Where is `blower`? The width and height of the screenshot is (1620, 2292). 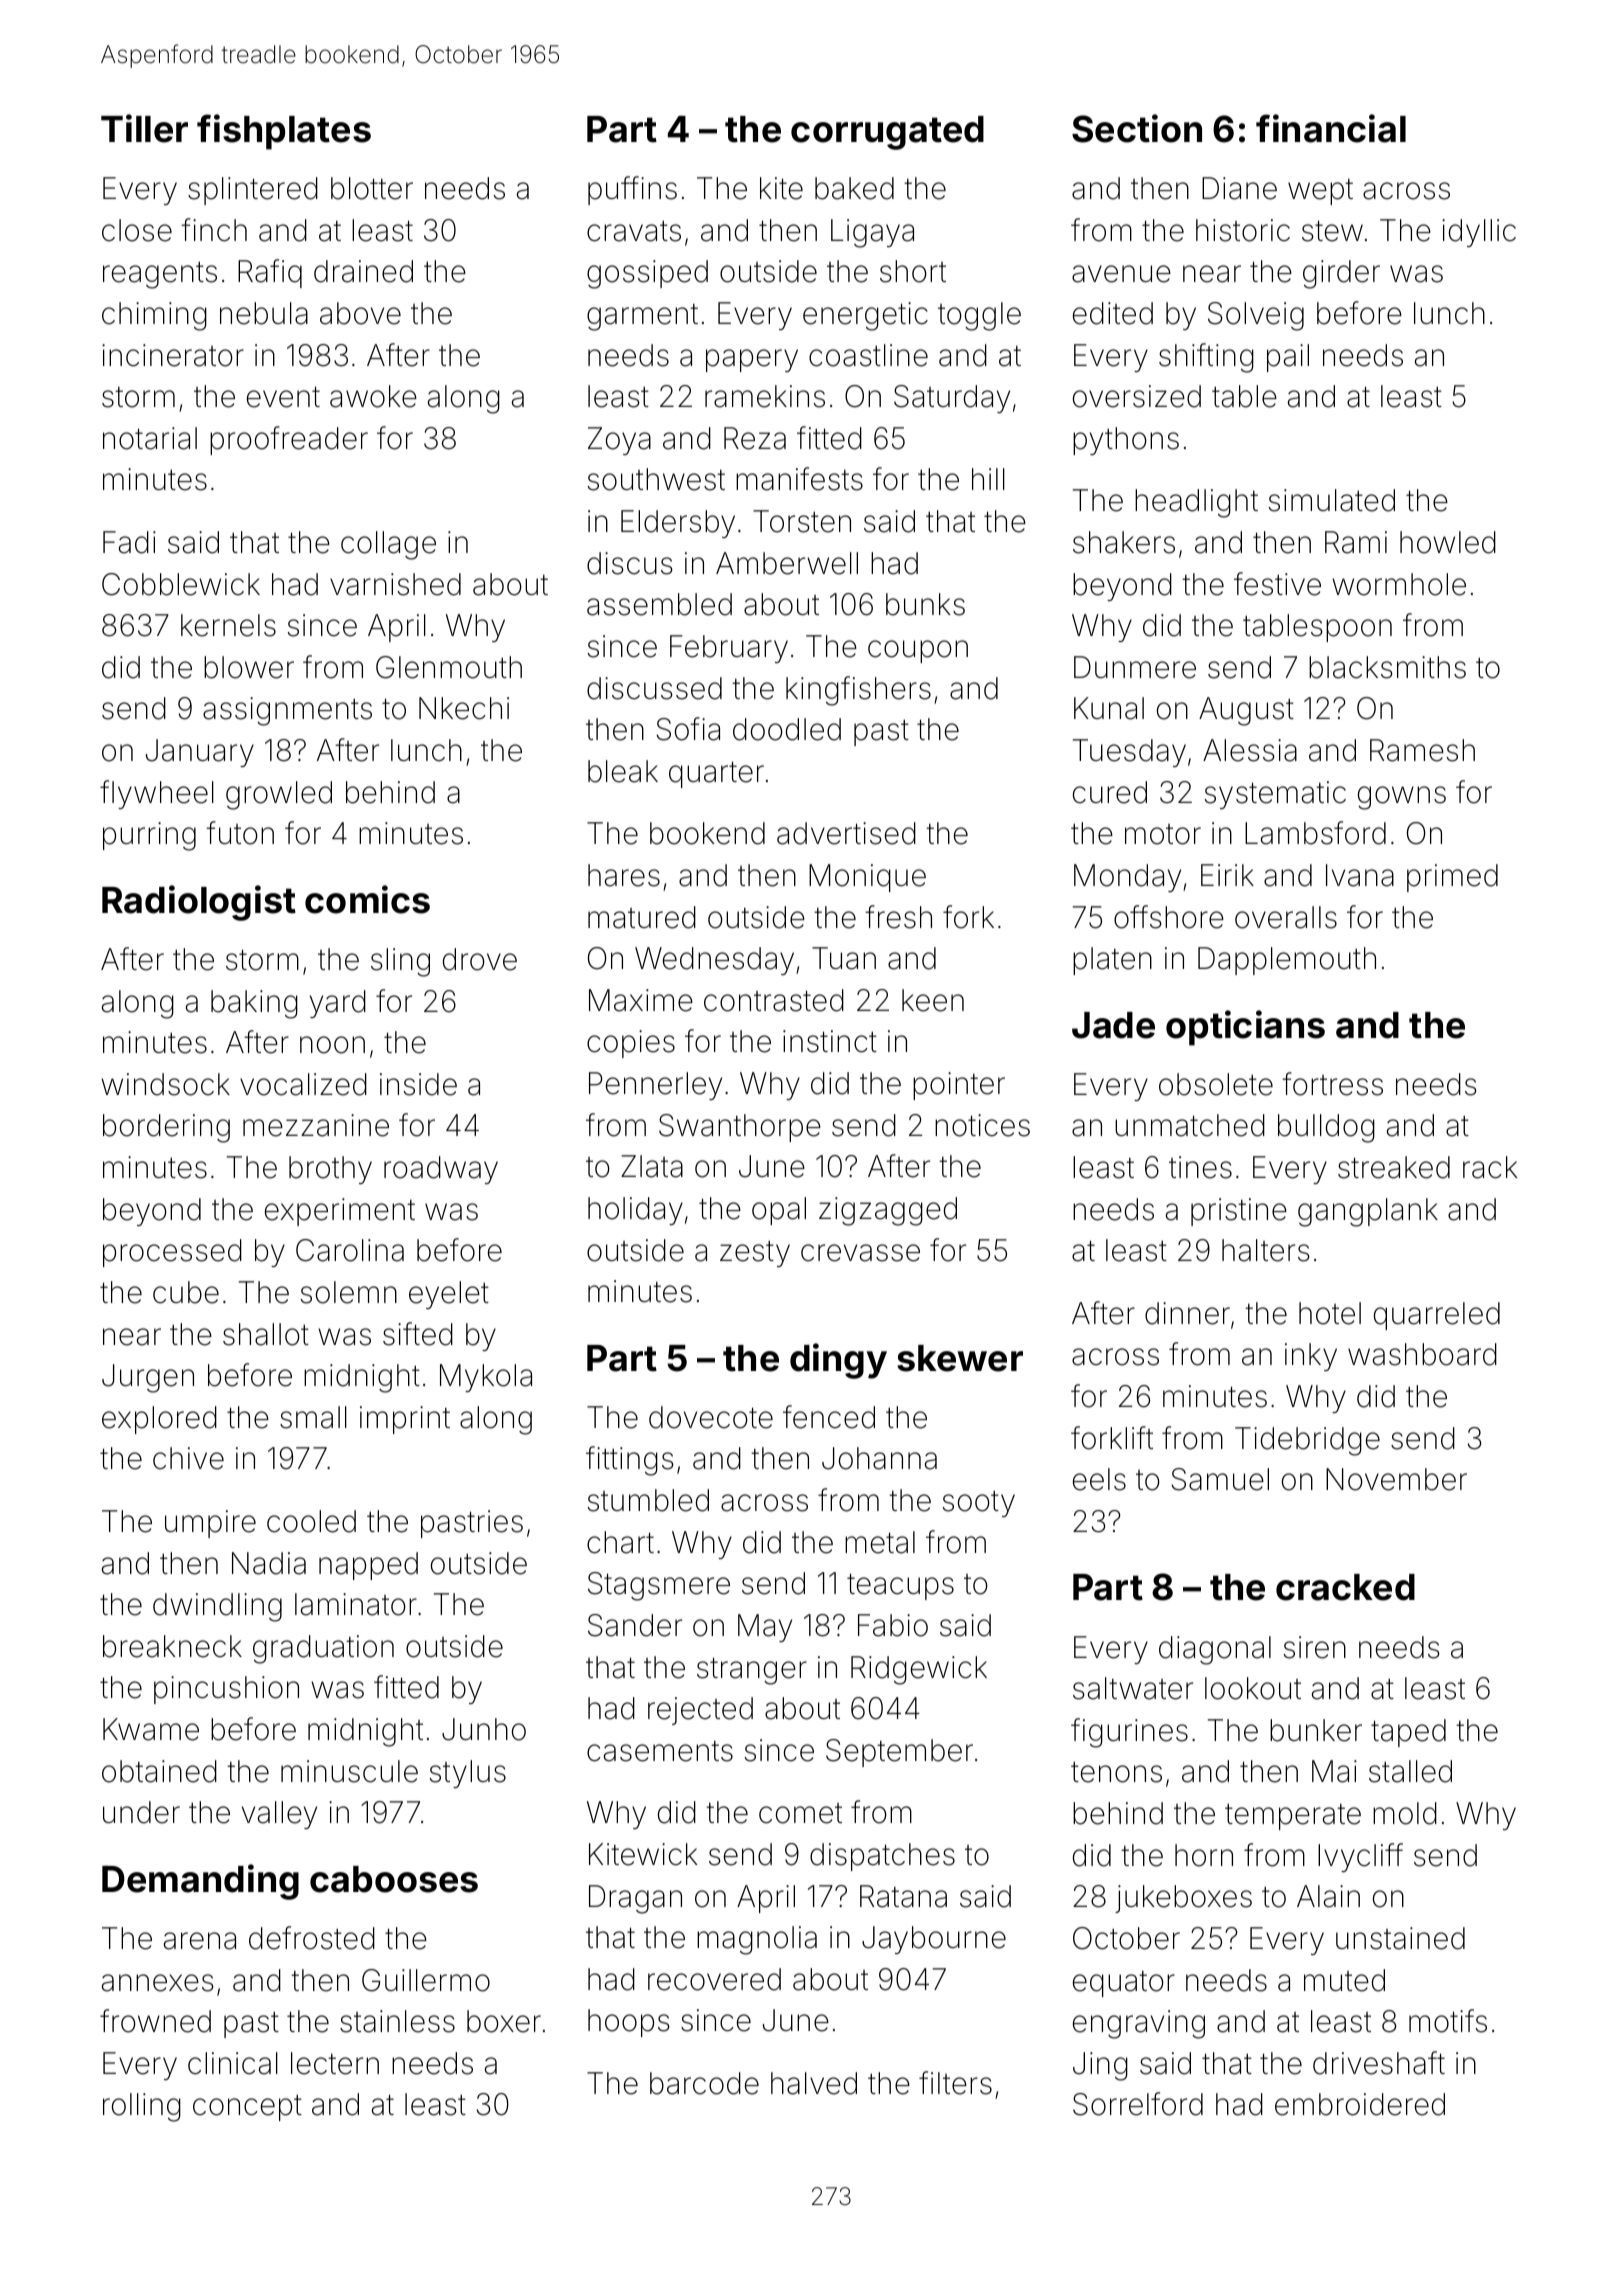 blower is located at coordinates (249, 667).
